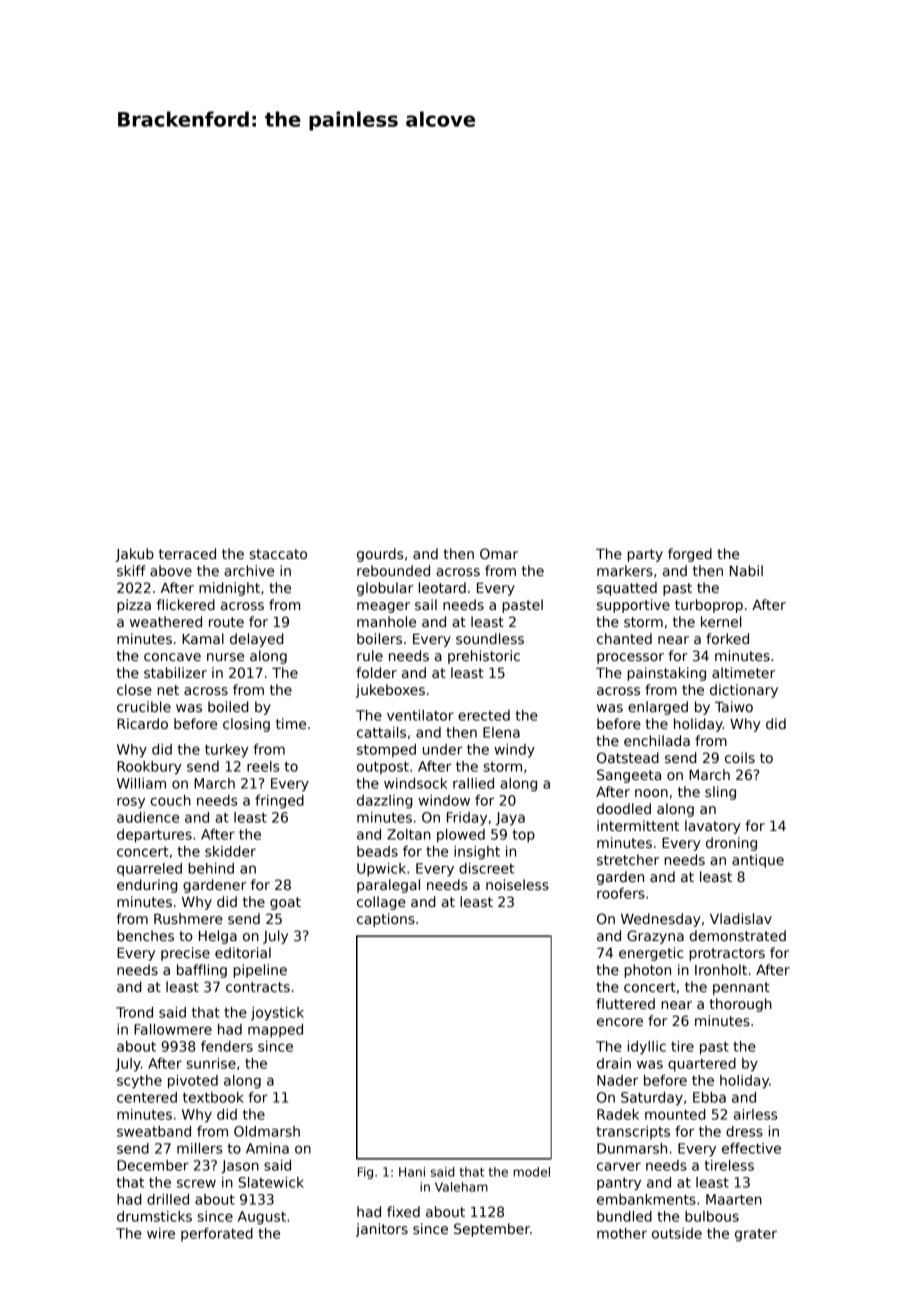 Image resolution: width=908 pixels, height=1316 pixels. I want to click on forked, so click(727, 638).
